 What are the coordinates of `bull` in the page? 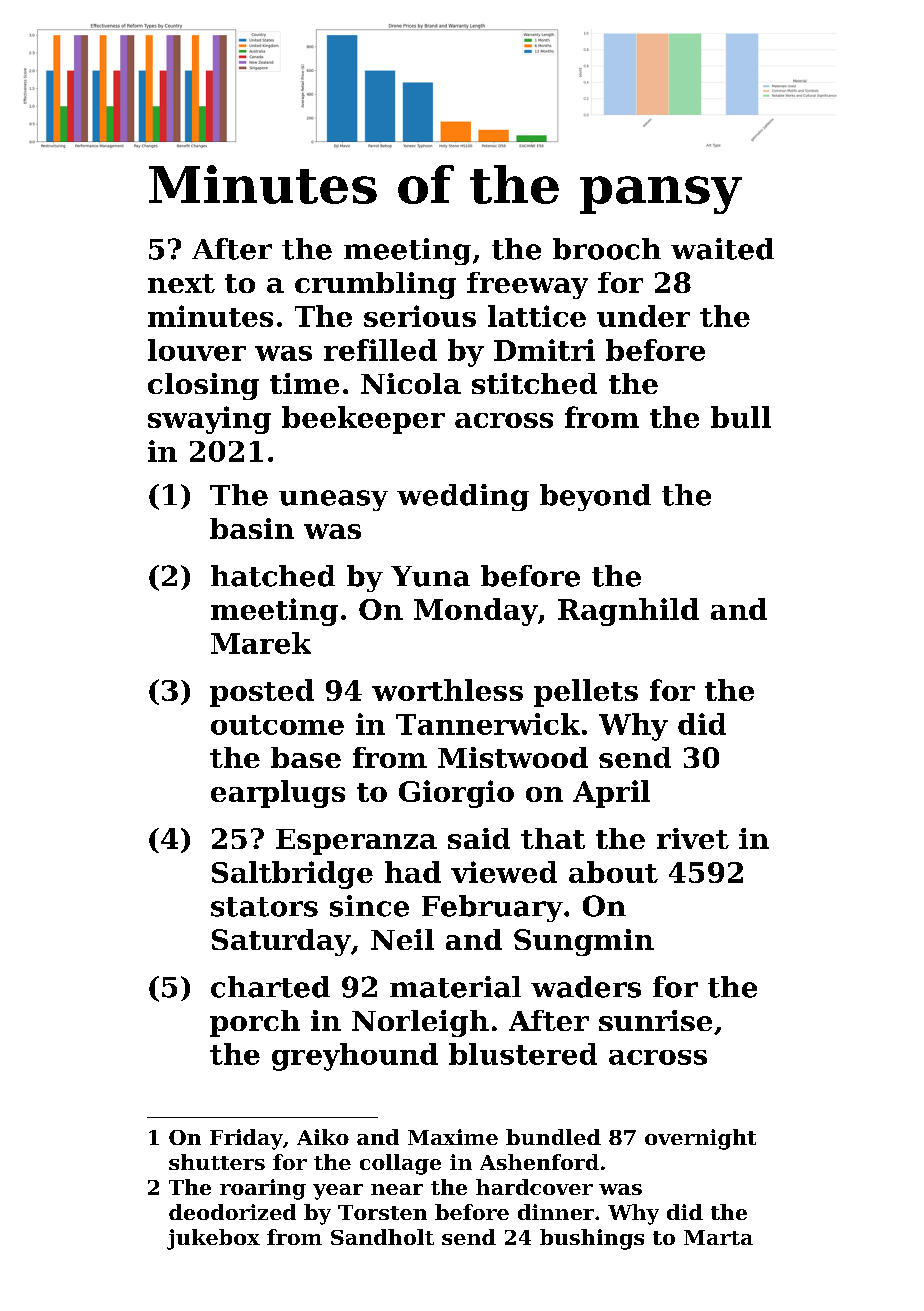 It's located at (741, 417).
